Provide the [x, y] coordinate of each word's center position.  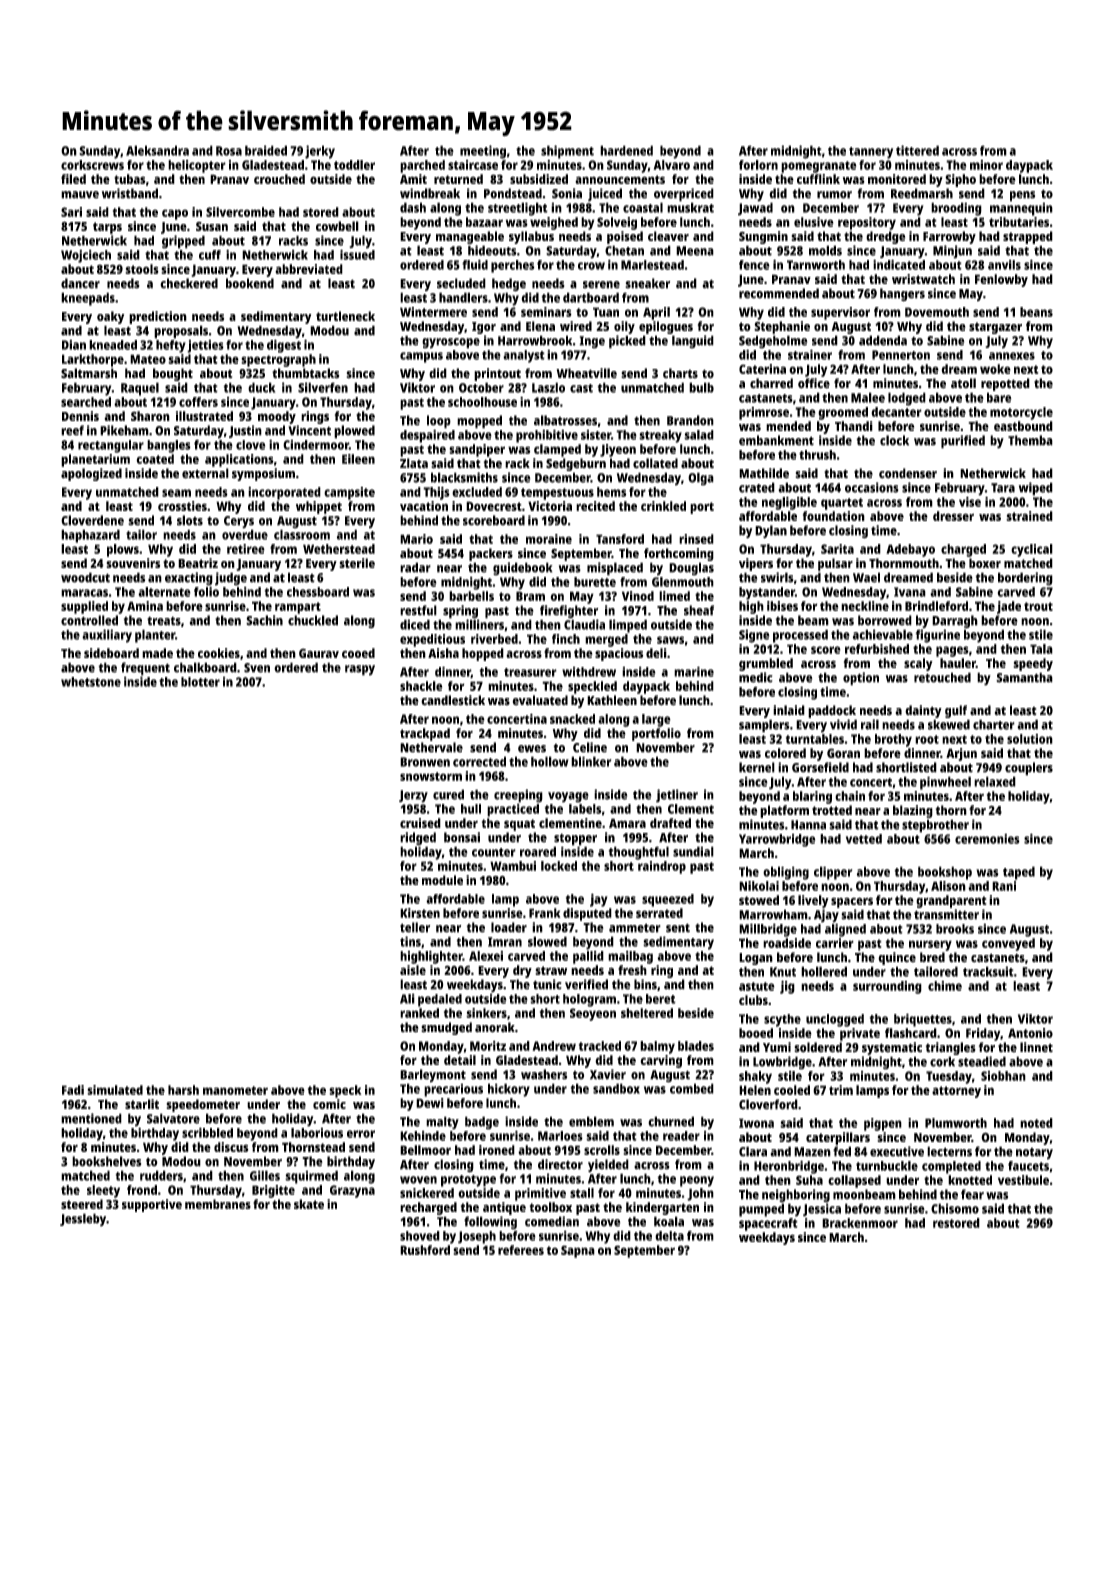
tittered [917, 150]
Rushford [425, 1250]
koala [669, 1221]
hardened [626, 150]
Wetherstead [339, 549]
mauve [80, 195]
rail [870, 724]
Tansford [620, 539]
